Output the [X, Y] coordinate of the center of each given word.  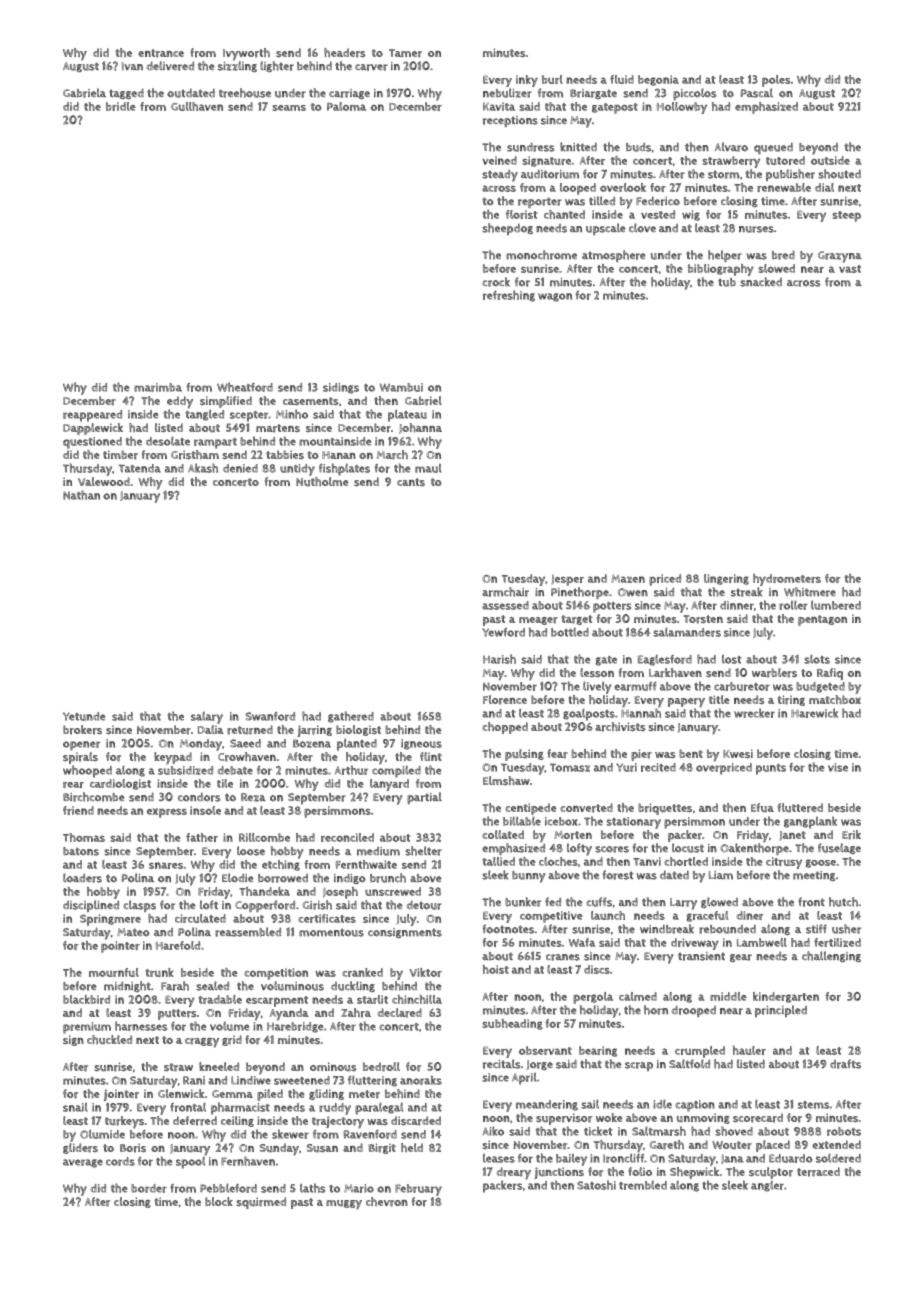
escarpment [277, 1001]
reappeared [92, 416]
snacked [761, 282]
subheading [512, 1024]
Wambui [401, 387]
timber [120, 455]
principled [781, 1011]
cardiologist [120, 784]
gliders [80, 1148]
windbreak [667, 929]
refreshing [509, 296]
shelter [423, 851]
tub [727, 282]
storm [723, 174]
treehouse [245, 93]
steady [500, 175]
